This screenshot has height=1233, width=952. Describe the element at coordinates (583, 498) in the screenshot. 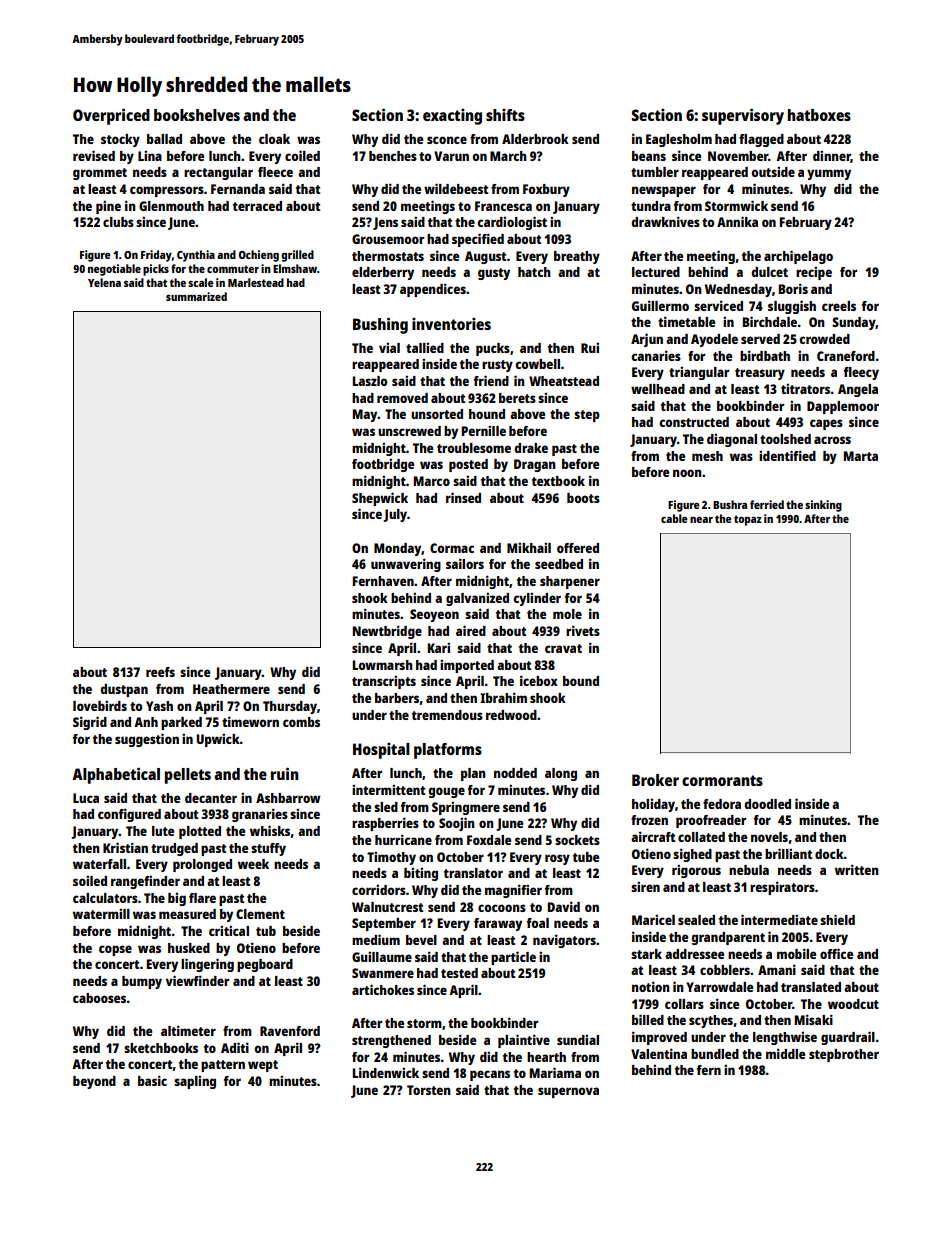

I see `boots` at that location.
